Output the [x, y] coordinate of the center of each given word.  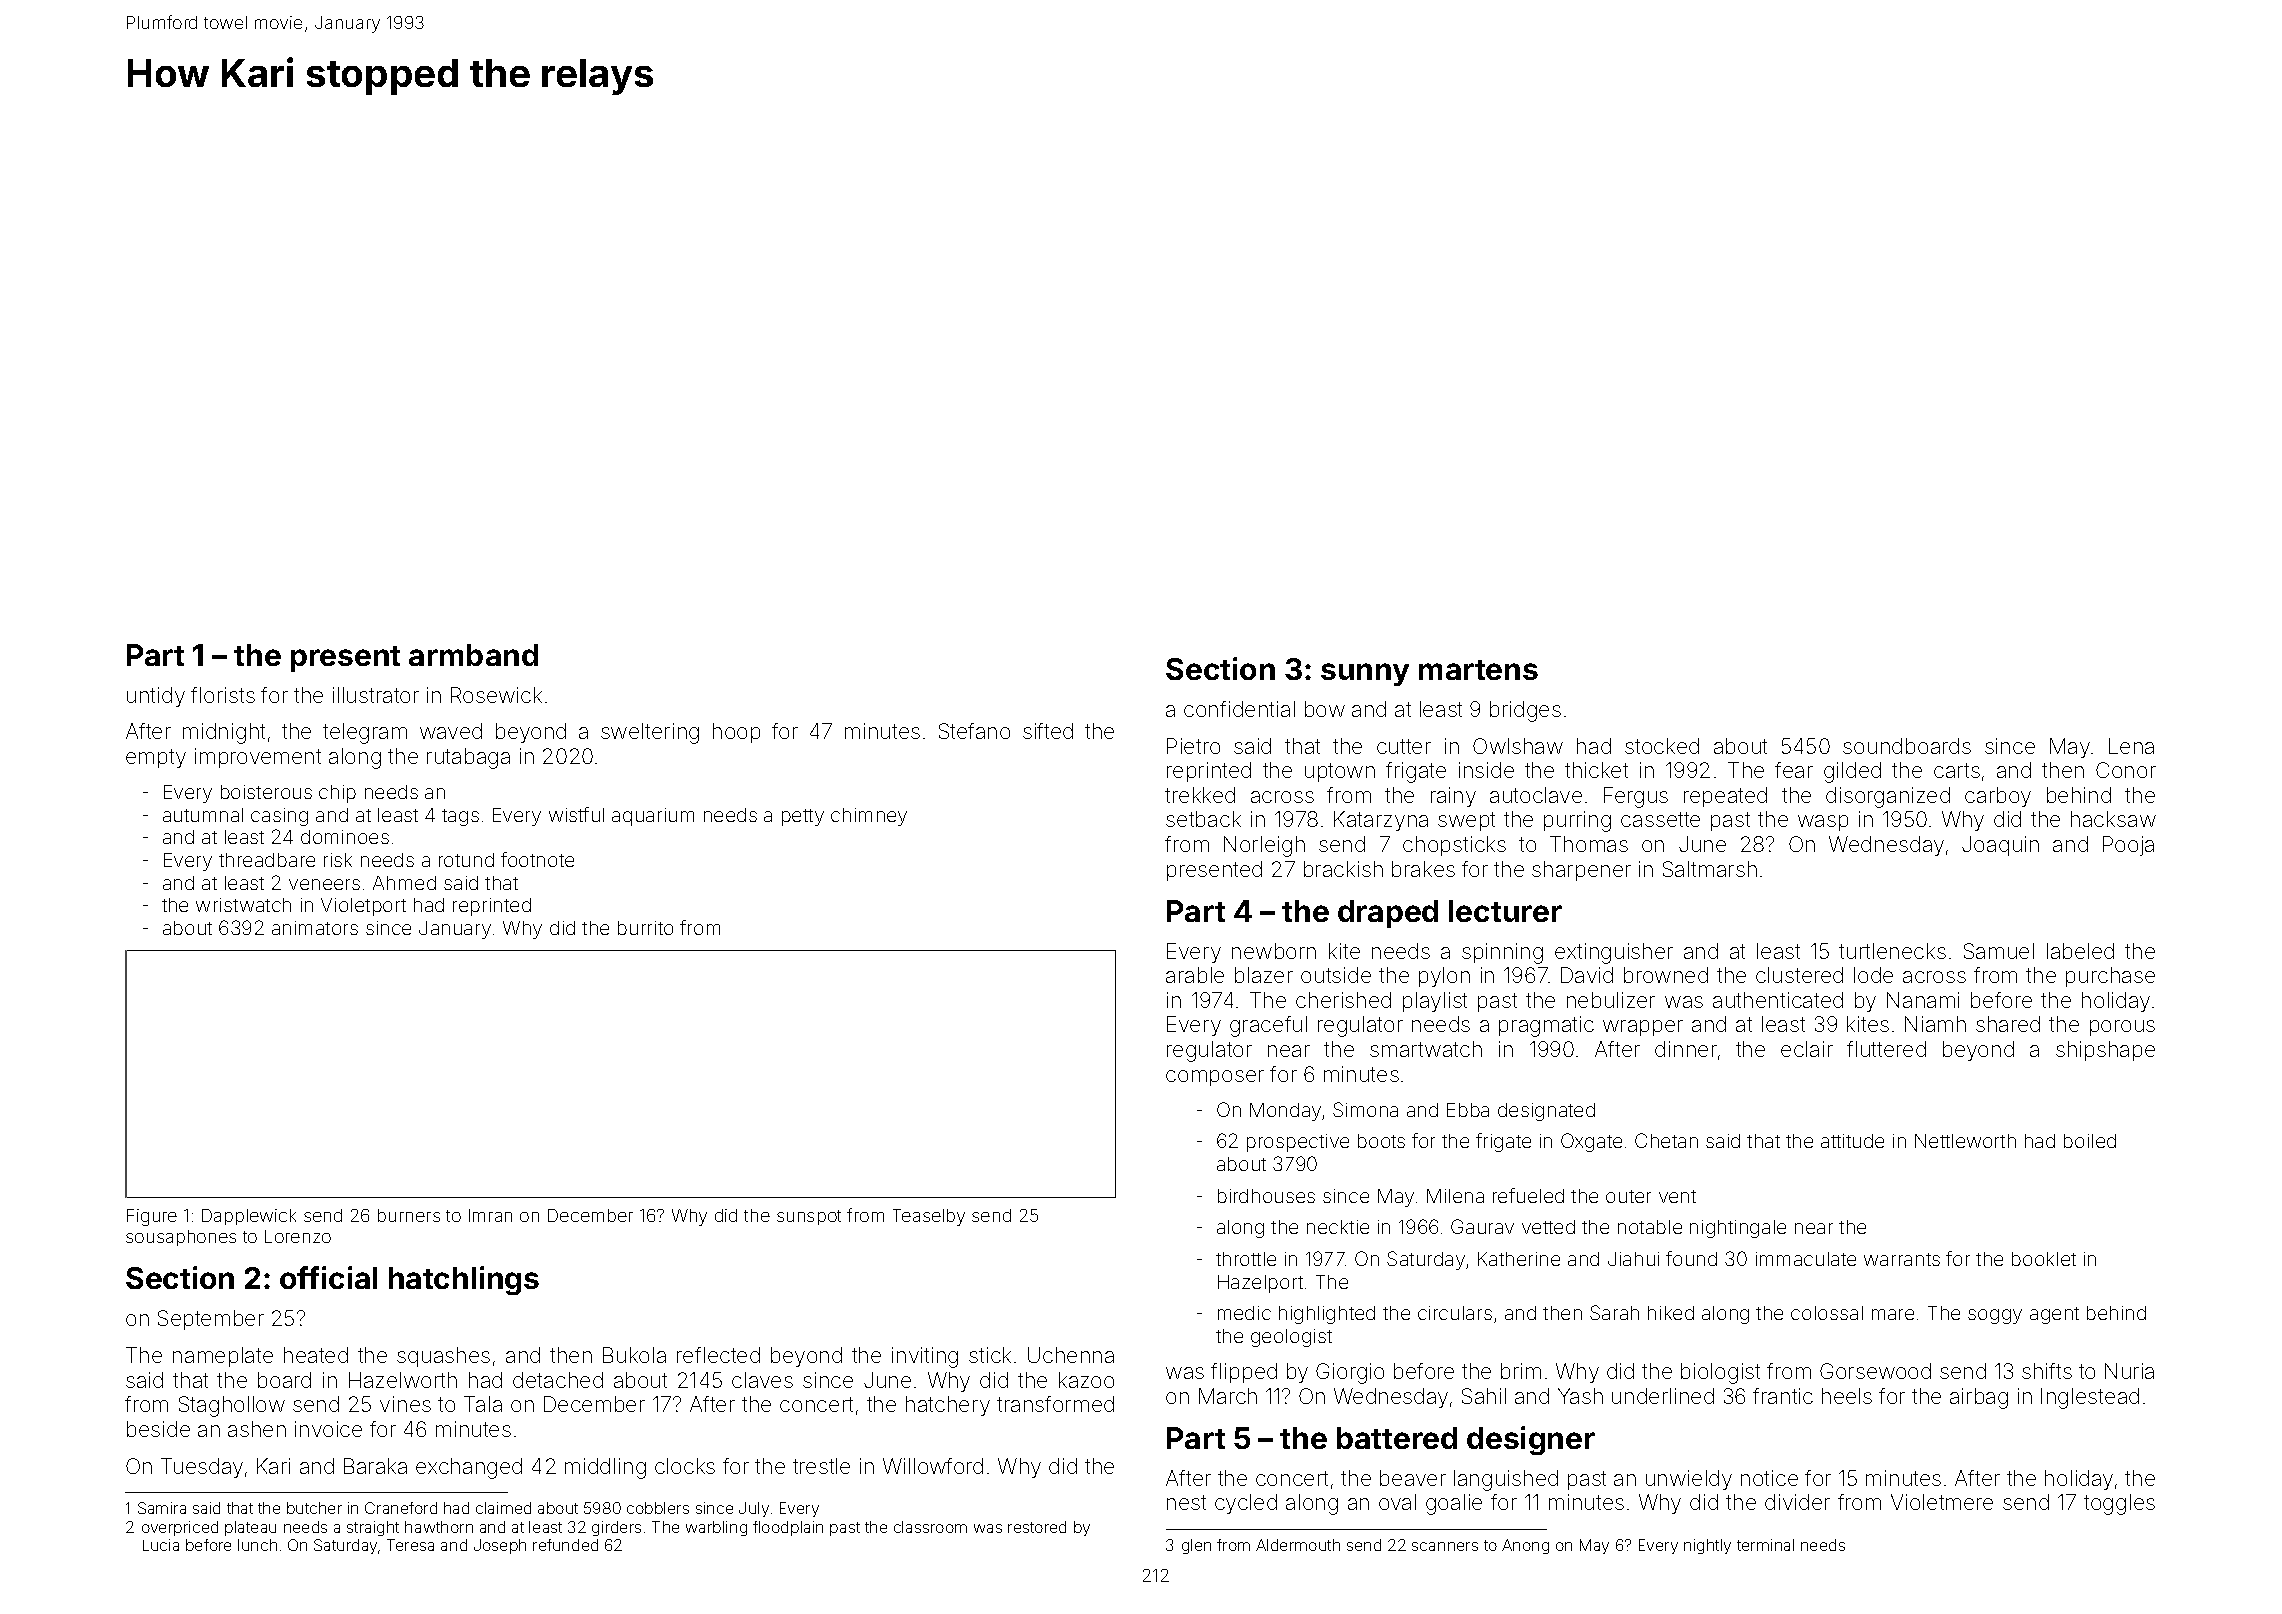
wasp [1823, 823]
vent [1677, 1196]
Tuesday [202, 1468]
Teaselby [929, 1217]
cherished [1343, 1000]
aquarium [653, 817]
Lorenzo [298, 1236]
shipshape [2105, 1051]
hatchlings [464, 1280]
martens [1478, 670]
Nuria [2129, 1371]
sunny [1365, 674]
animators [315, 928]
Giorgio [1350, 1373]
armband [473, 655]
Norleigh [1264, 846]
